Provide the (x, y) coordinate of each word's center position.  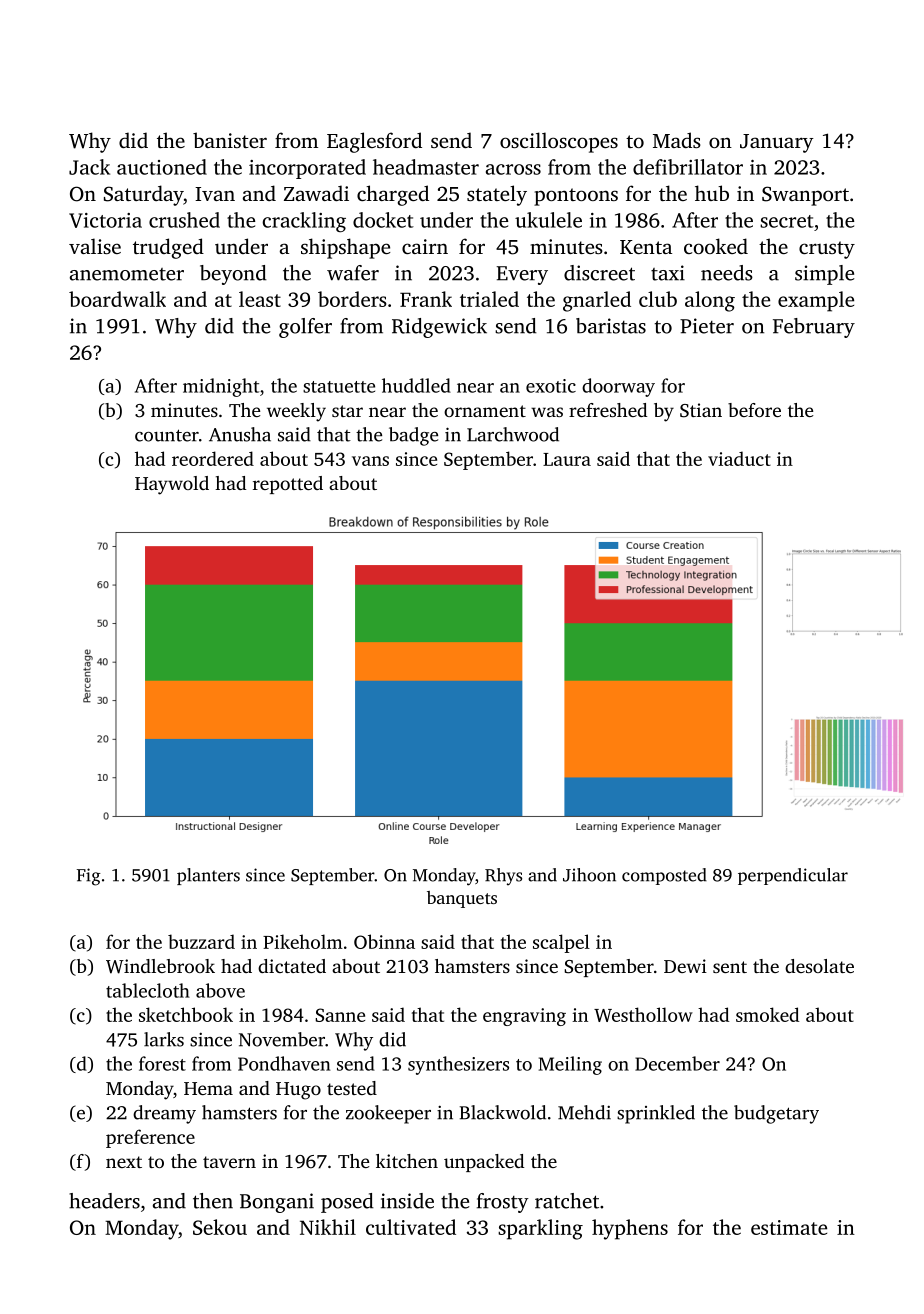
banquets (462, 899)
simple (824, 275)
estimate (789, 1227)
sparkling (540, 1229)
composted (664, 876)
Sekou (220, 1227)
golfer (305, 328)
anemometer (127, 274)
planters (208, 876)
